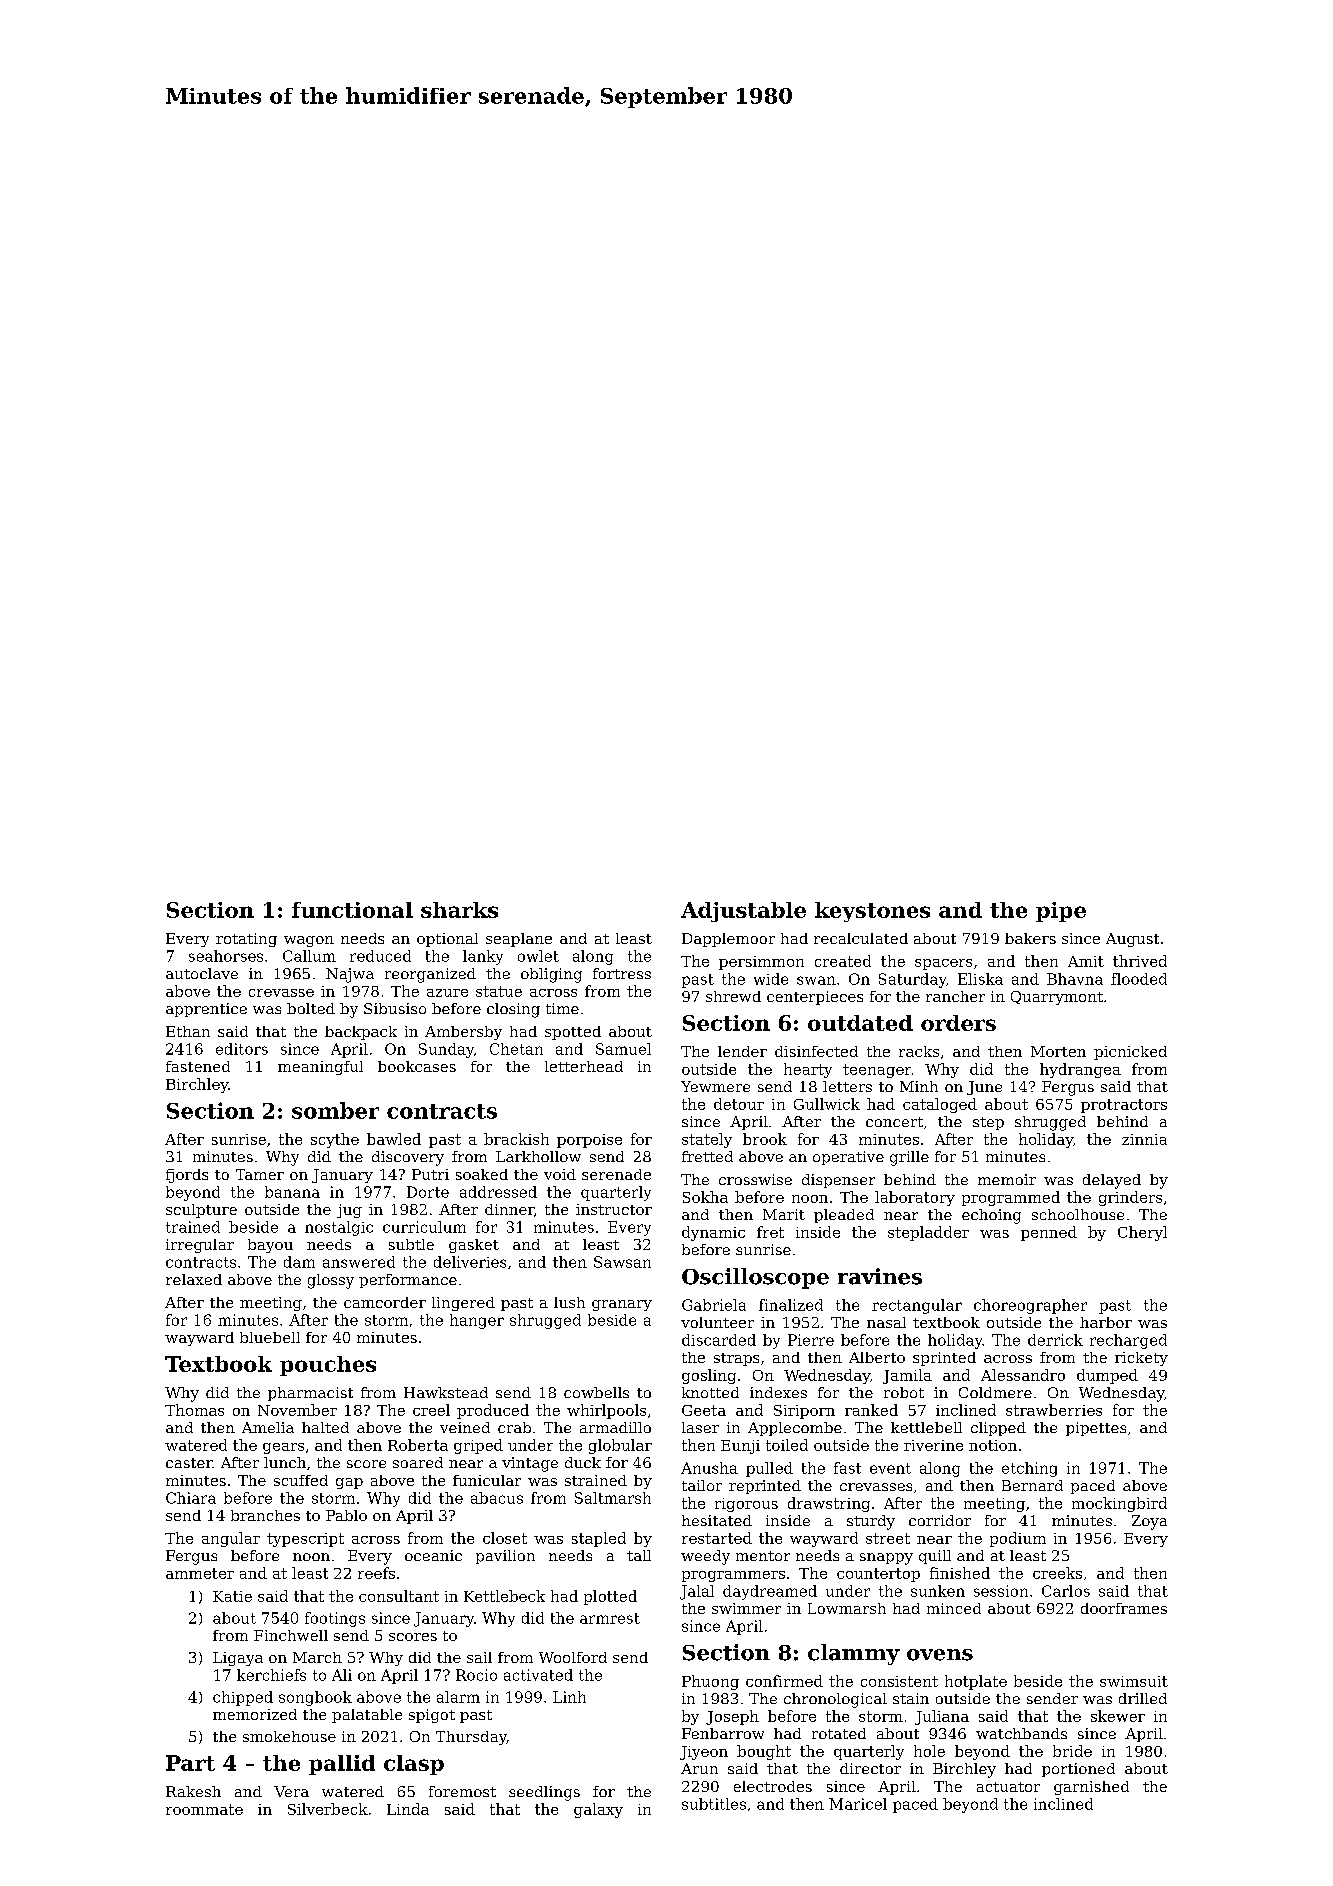 The height and width of the page is (1886, 1333). Describe the element at coordinates (743, 912) in the page. I see `Adjustable` at that location.
